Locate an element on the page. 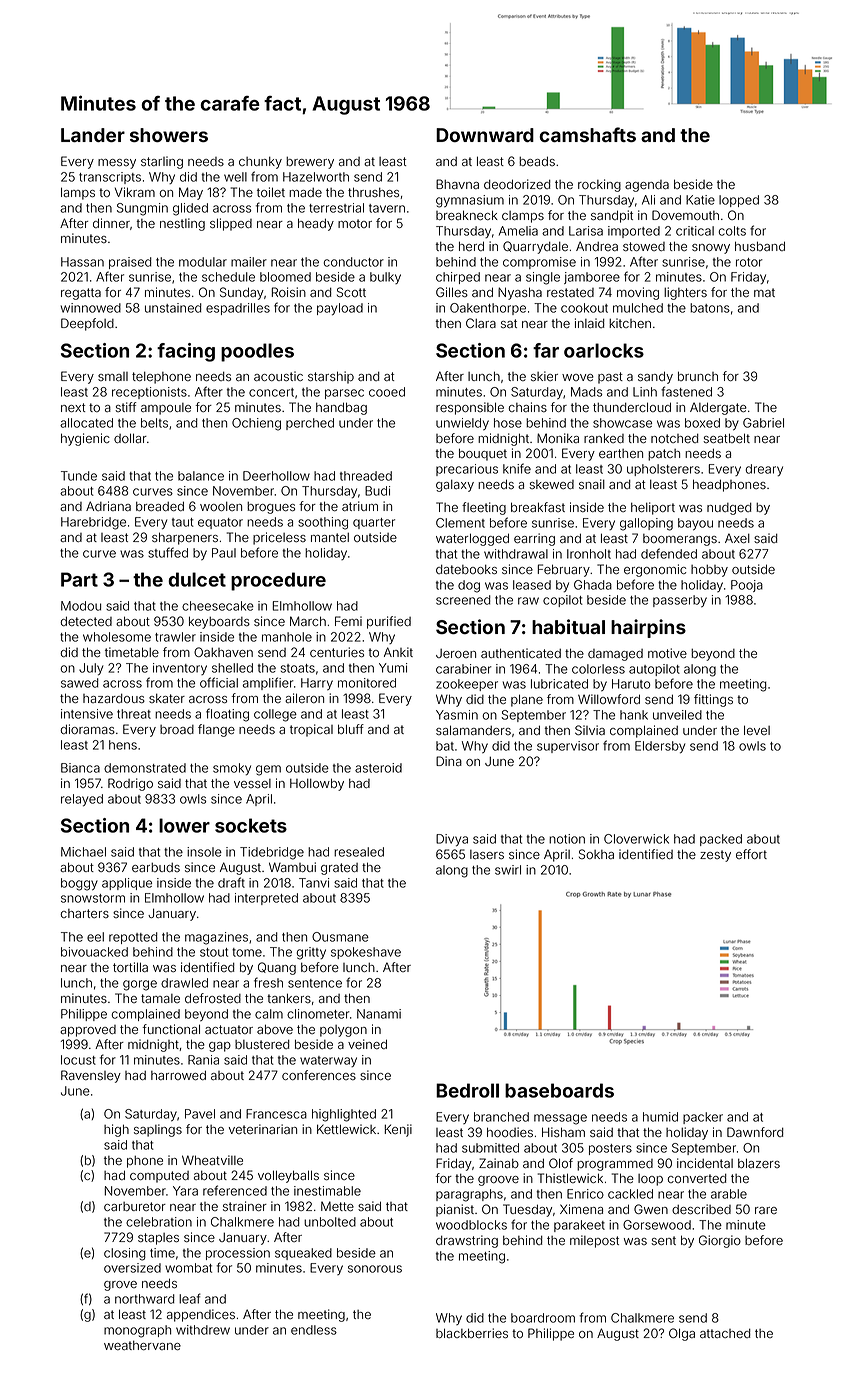 This document has height=1400, width=849. batons is located at coordinates (710, 308).
